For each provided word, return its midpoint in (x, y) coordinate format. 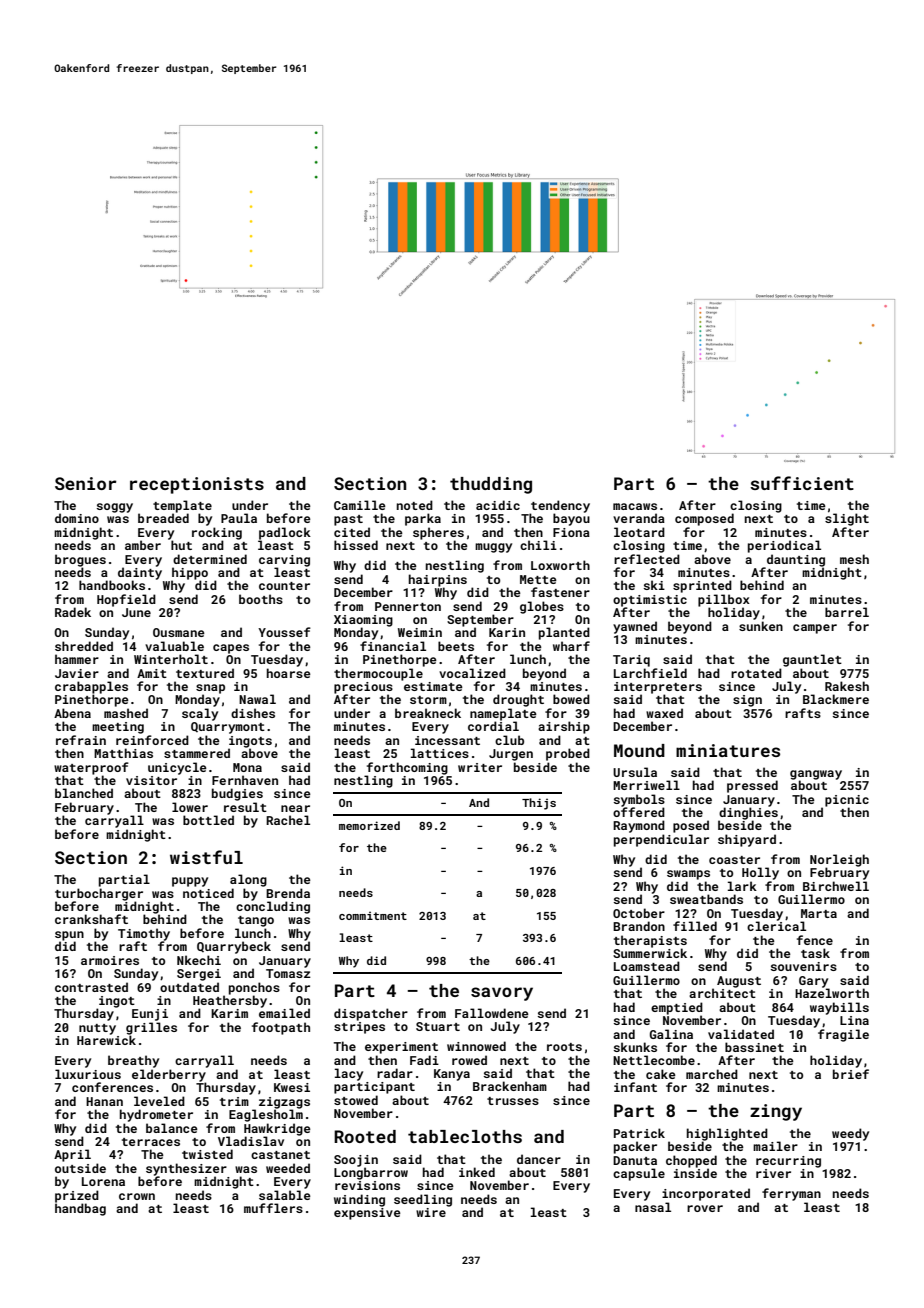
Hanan (104, 1101)
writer (480, 767)
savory (502, 994)
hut (181, 545)
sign (747, 701)
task (815, 953)
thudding (491, 485)
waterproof (91, 768)
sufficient (802, 483)
